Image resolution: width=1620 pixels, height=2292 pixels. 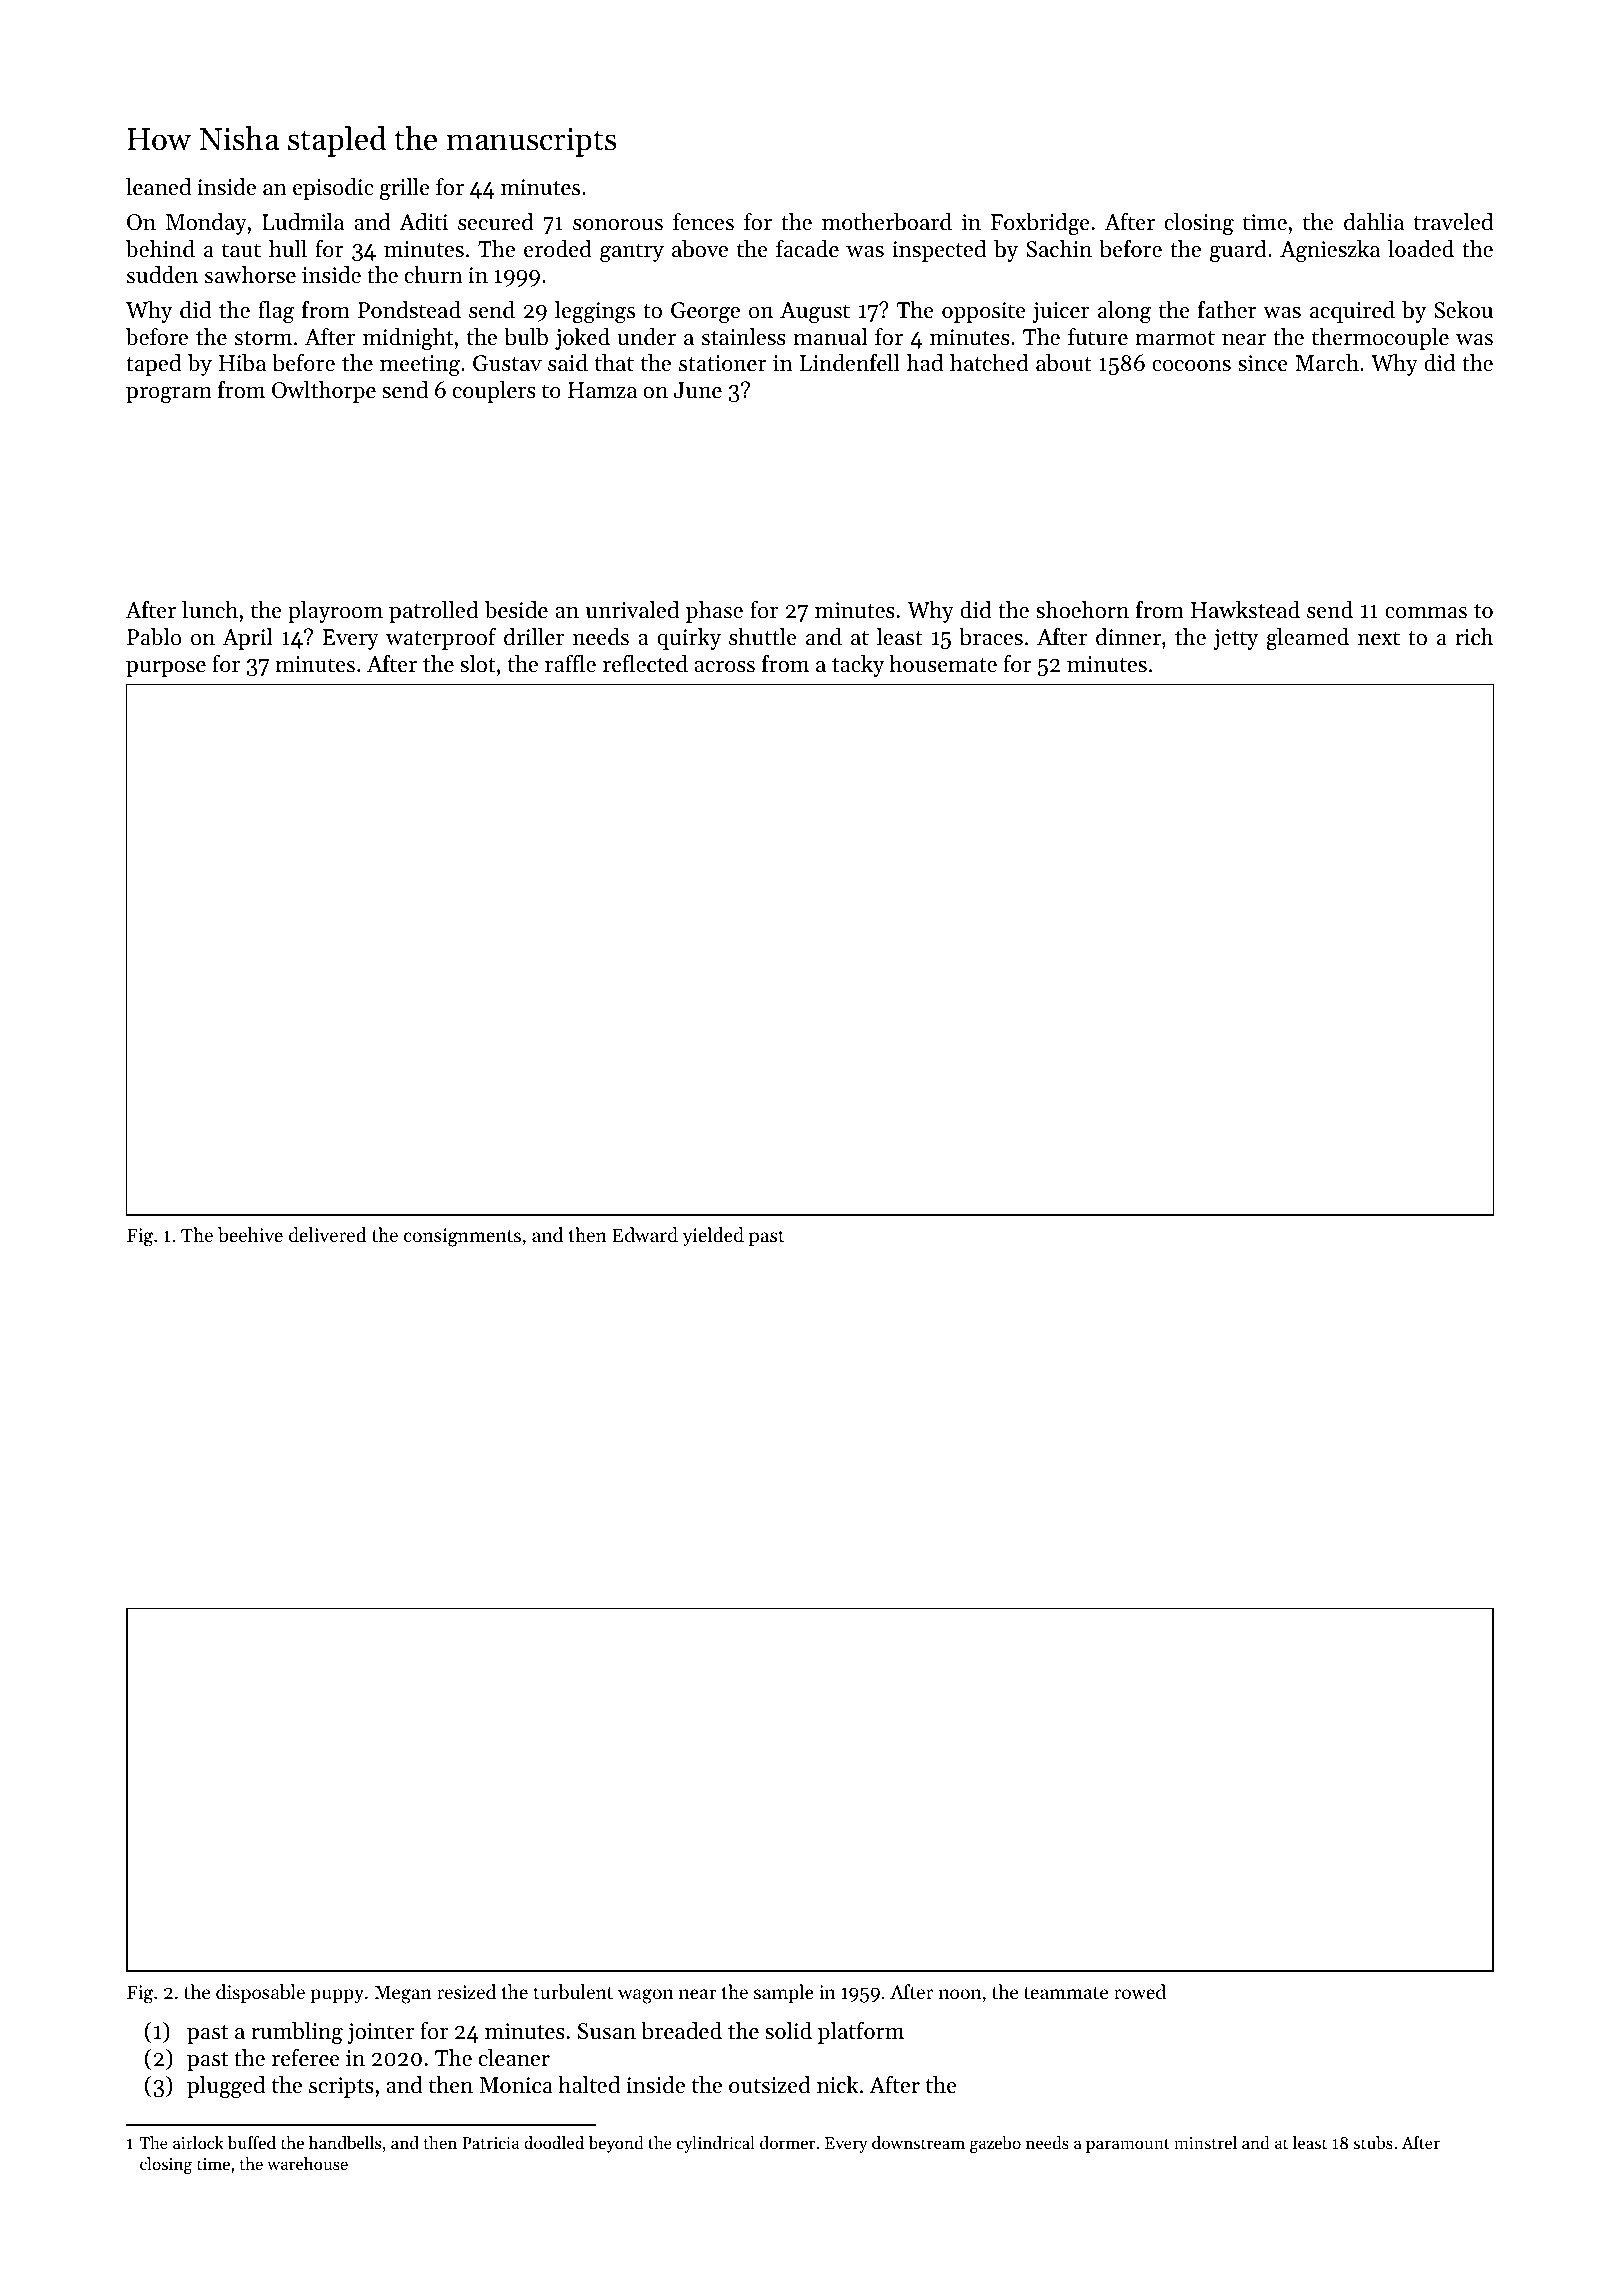 I want to click on consignments, so click(x=462, y=1237).
